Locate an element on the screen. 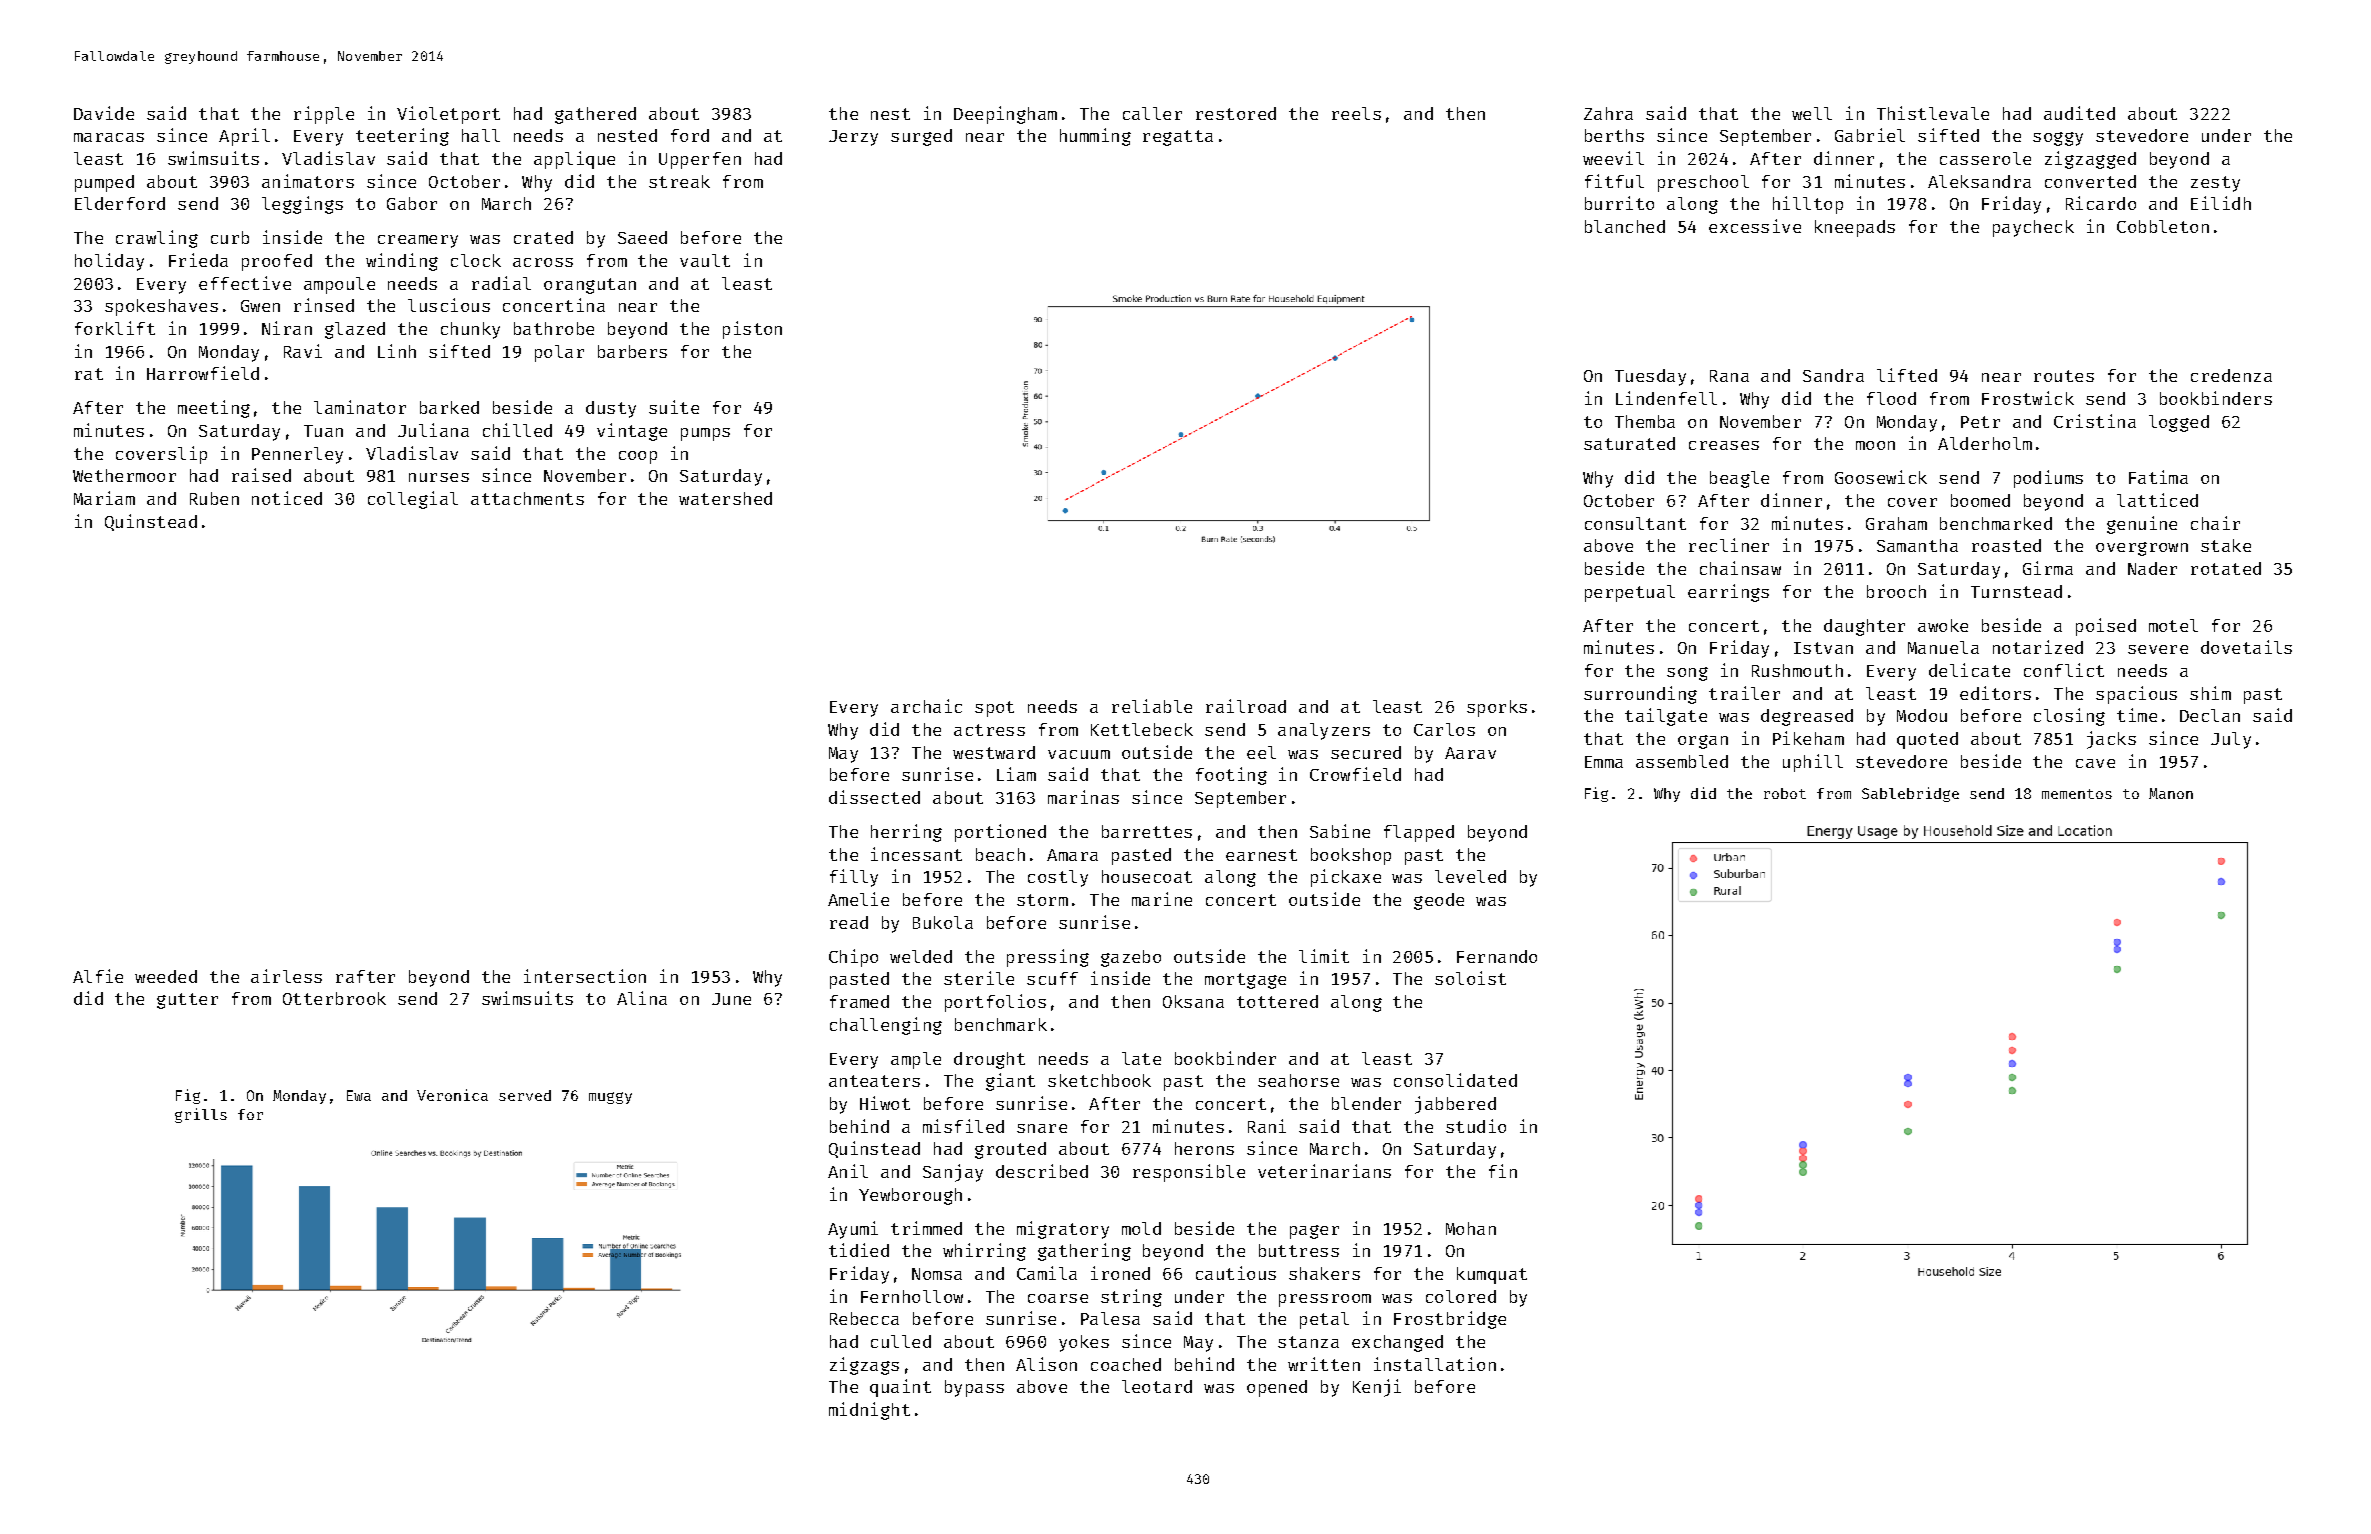  well is located at coordinates (1812, 113).
